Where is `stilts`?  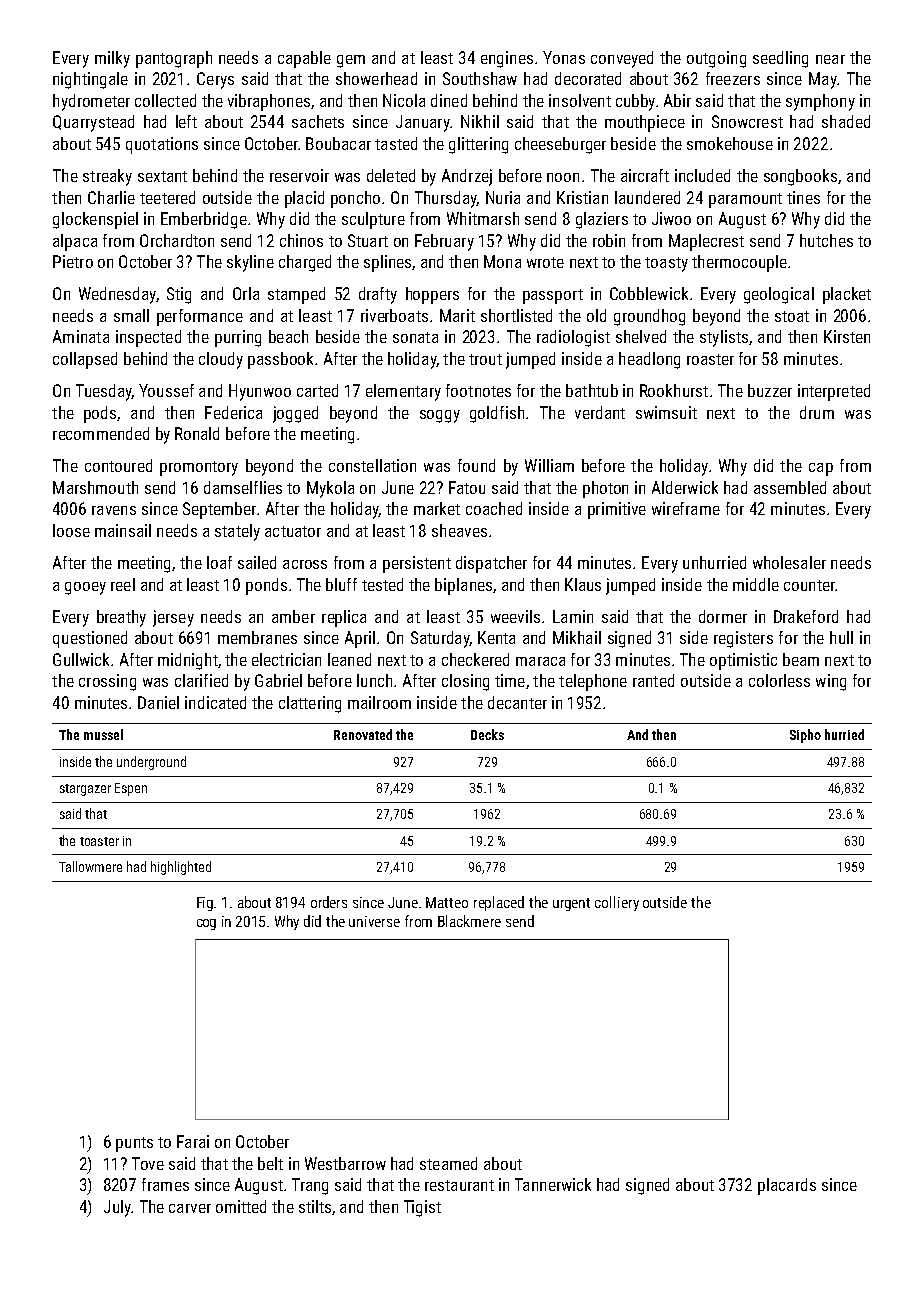
stilts is located at coordinates (315, 1206).
